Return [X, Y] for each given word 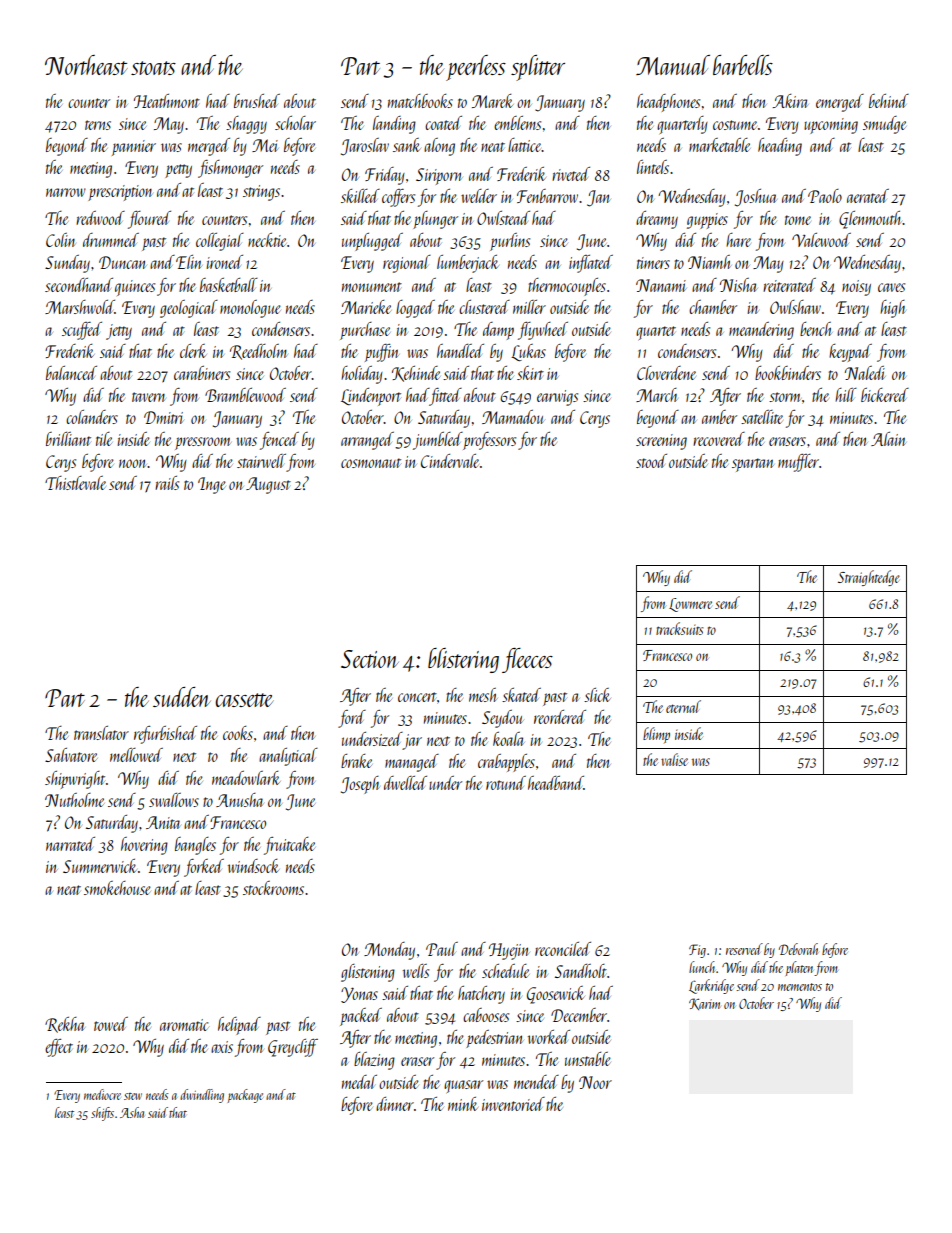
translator [101, 733]
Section [370, 659]
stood [651, 461]
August [268, 485]
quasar [463, 1086]
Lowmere [690, 605]
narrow [66, 192]
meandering [761, 331]
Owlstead [503, 218]
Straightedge [869, 578]
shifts [102, 1114]
